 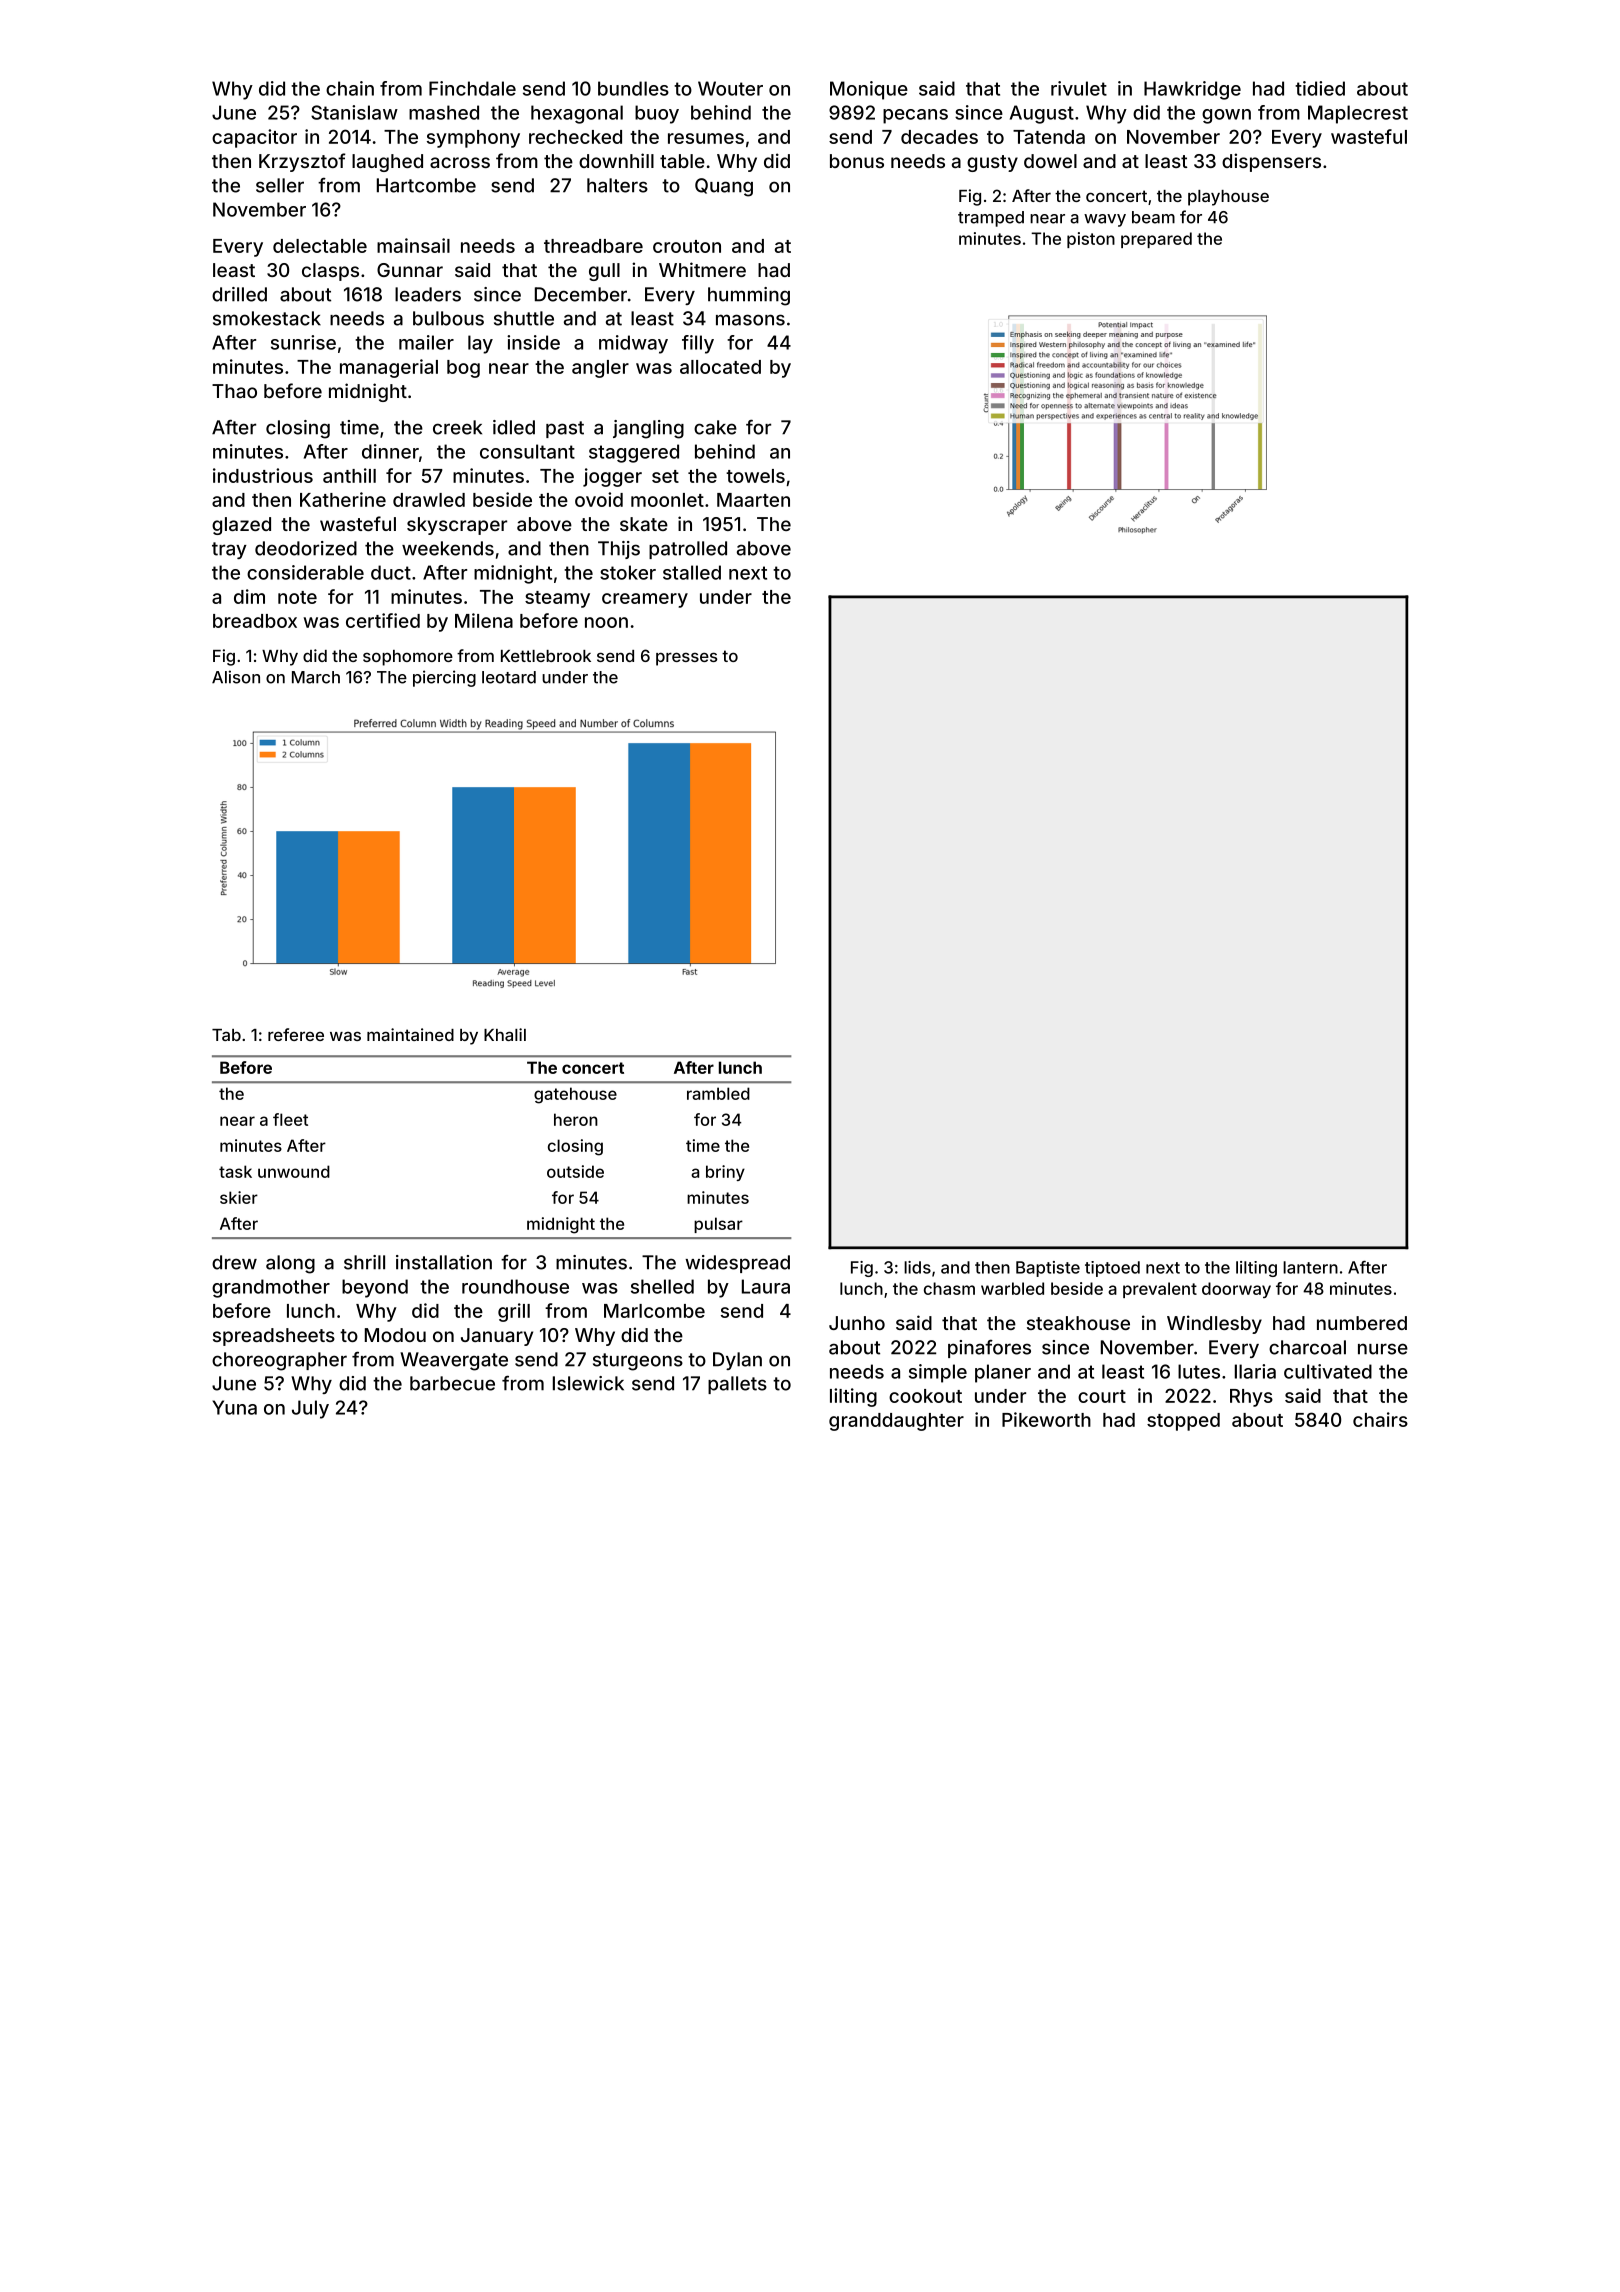 What do you see at coordinates (991, 219) in the screenshot?
I see `tramped` at bounding box center [991, 219].
